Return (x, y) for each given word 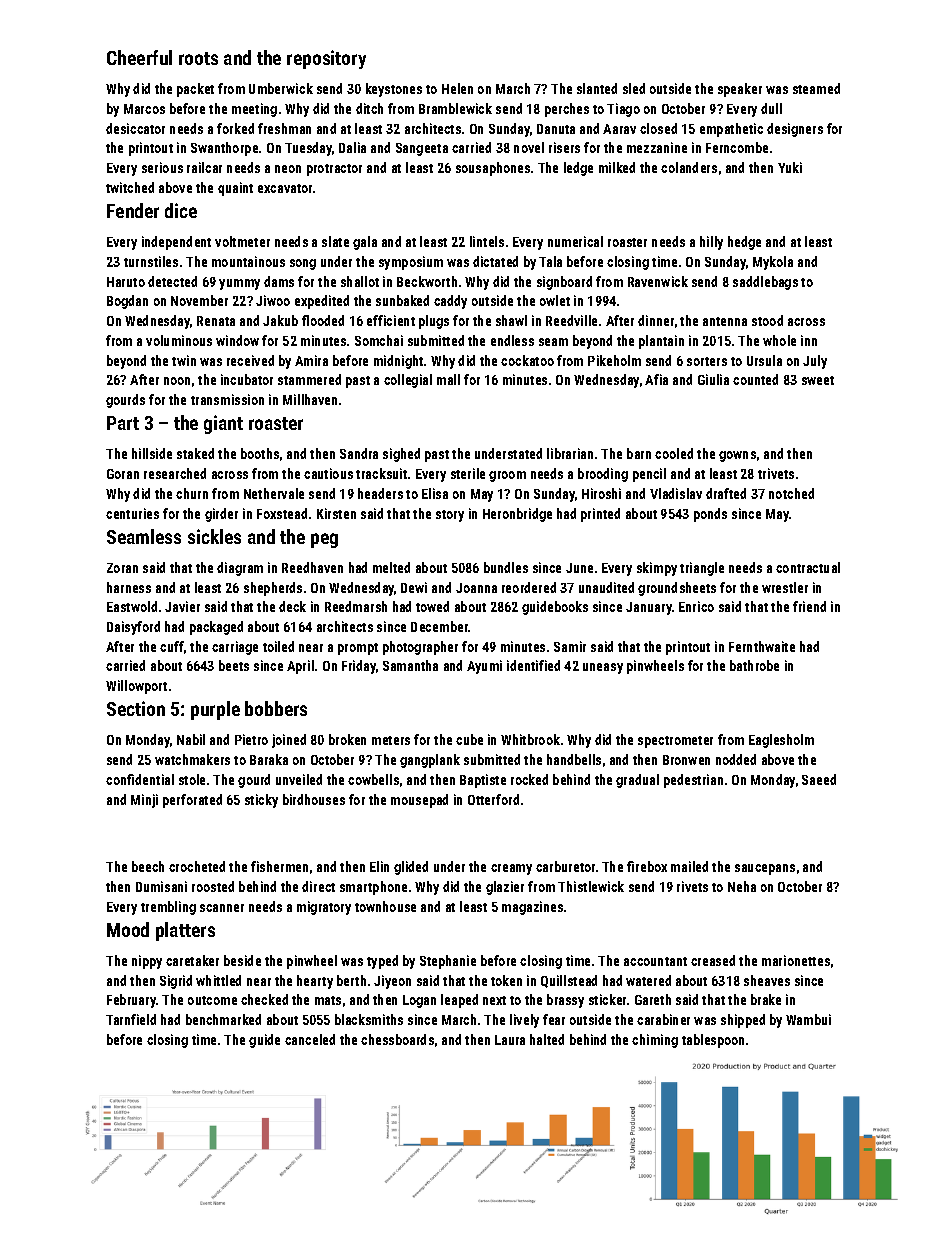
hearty (315, 982)
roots (198, 58)
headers (380, 493)
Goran (123, 474)
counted (755, 379)
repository (326, 59)
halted (547, 1039)
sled (634, 88)
